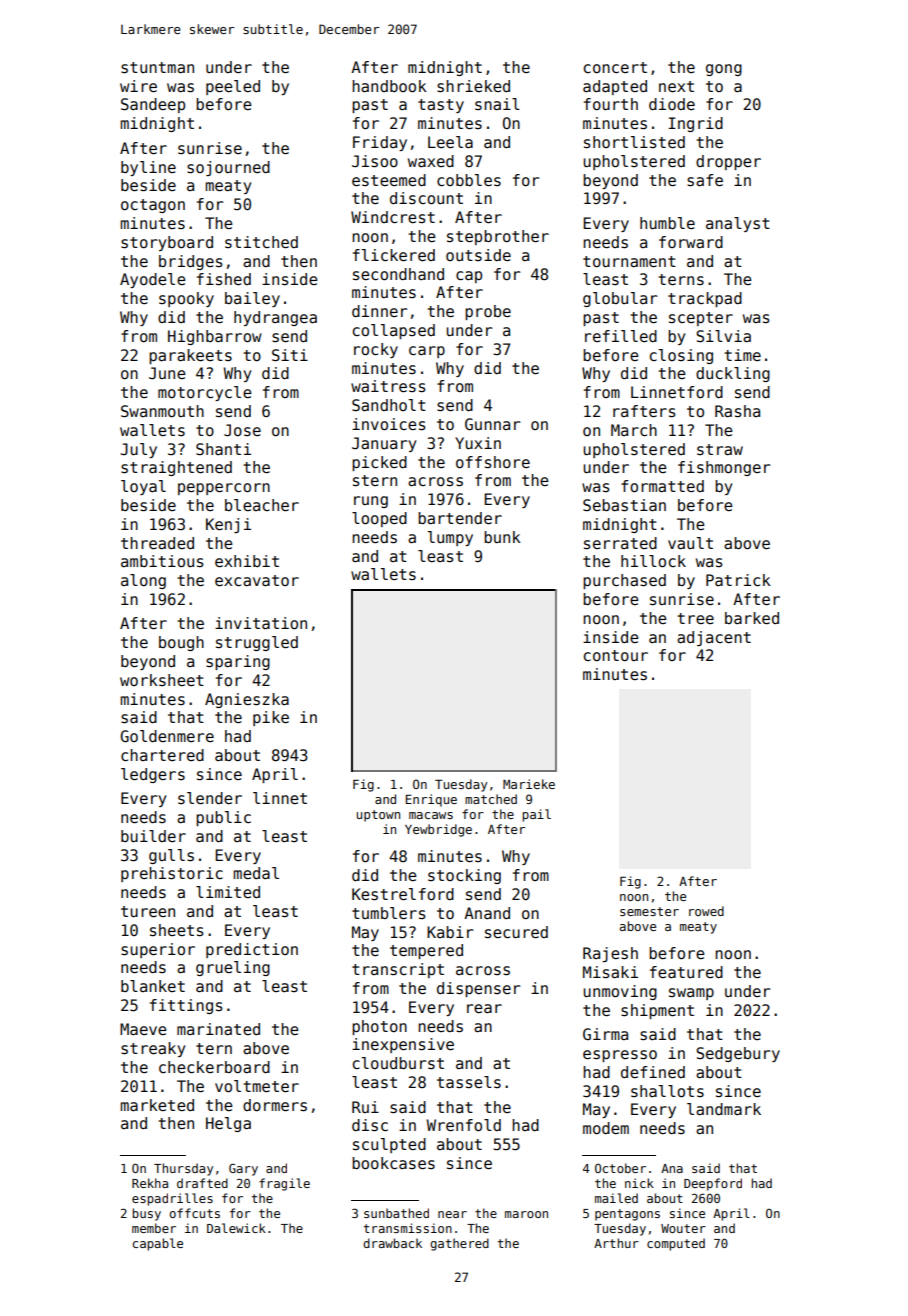  What do you see at coordinates (639, 1183) in the screenshot?
I see `nick` at bounding box center [639, 1183].
